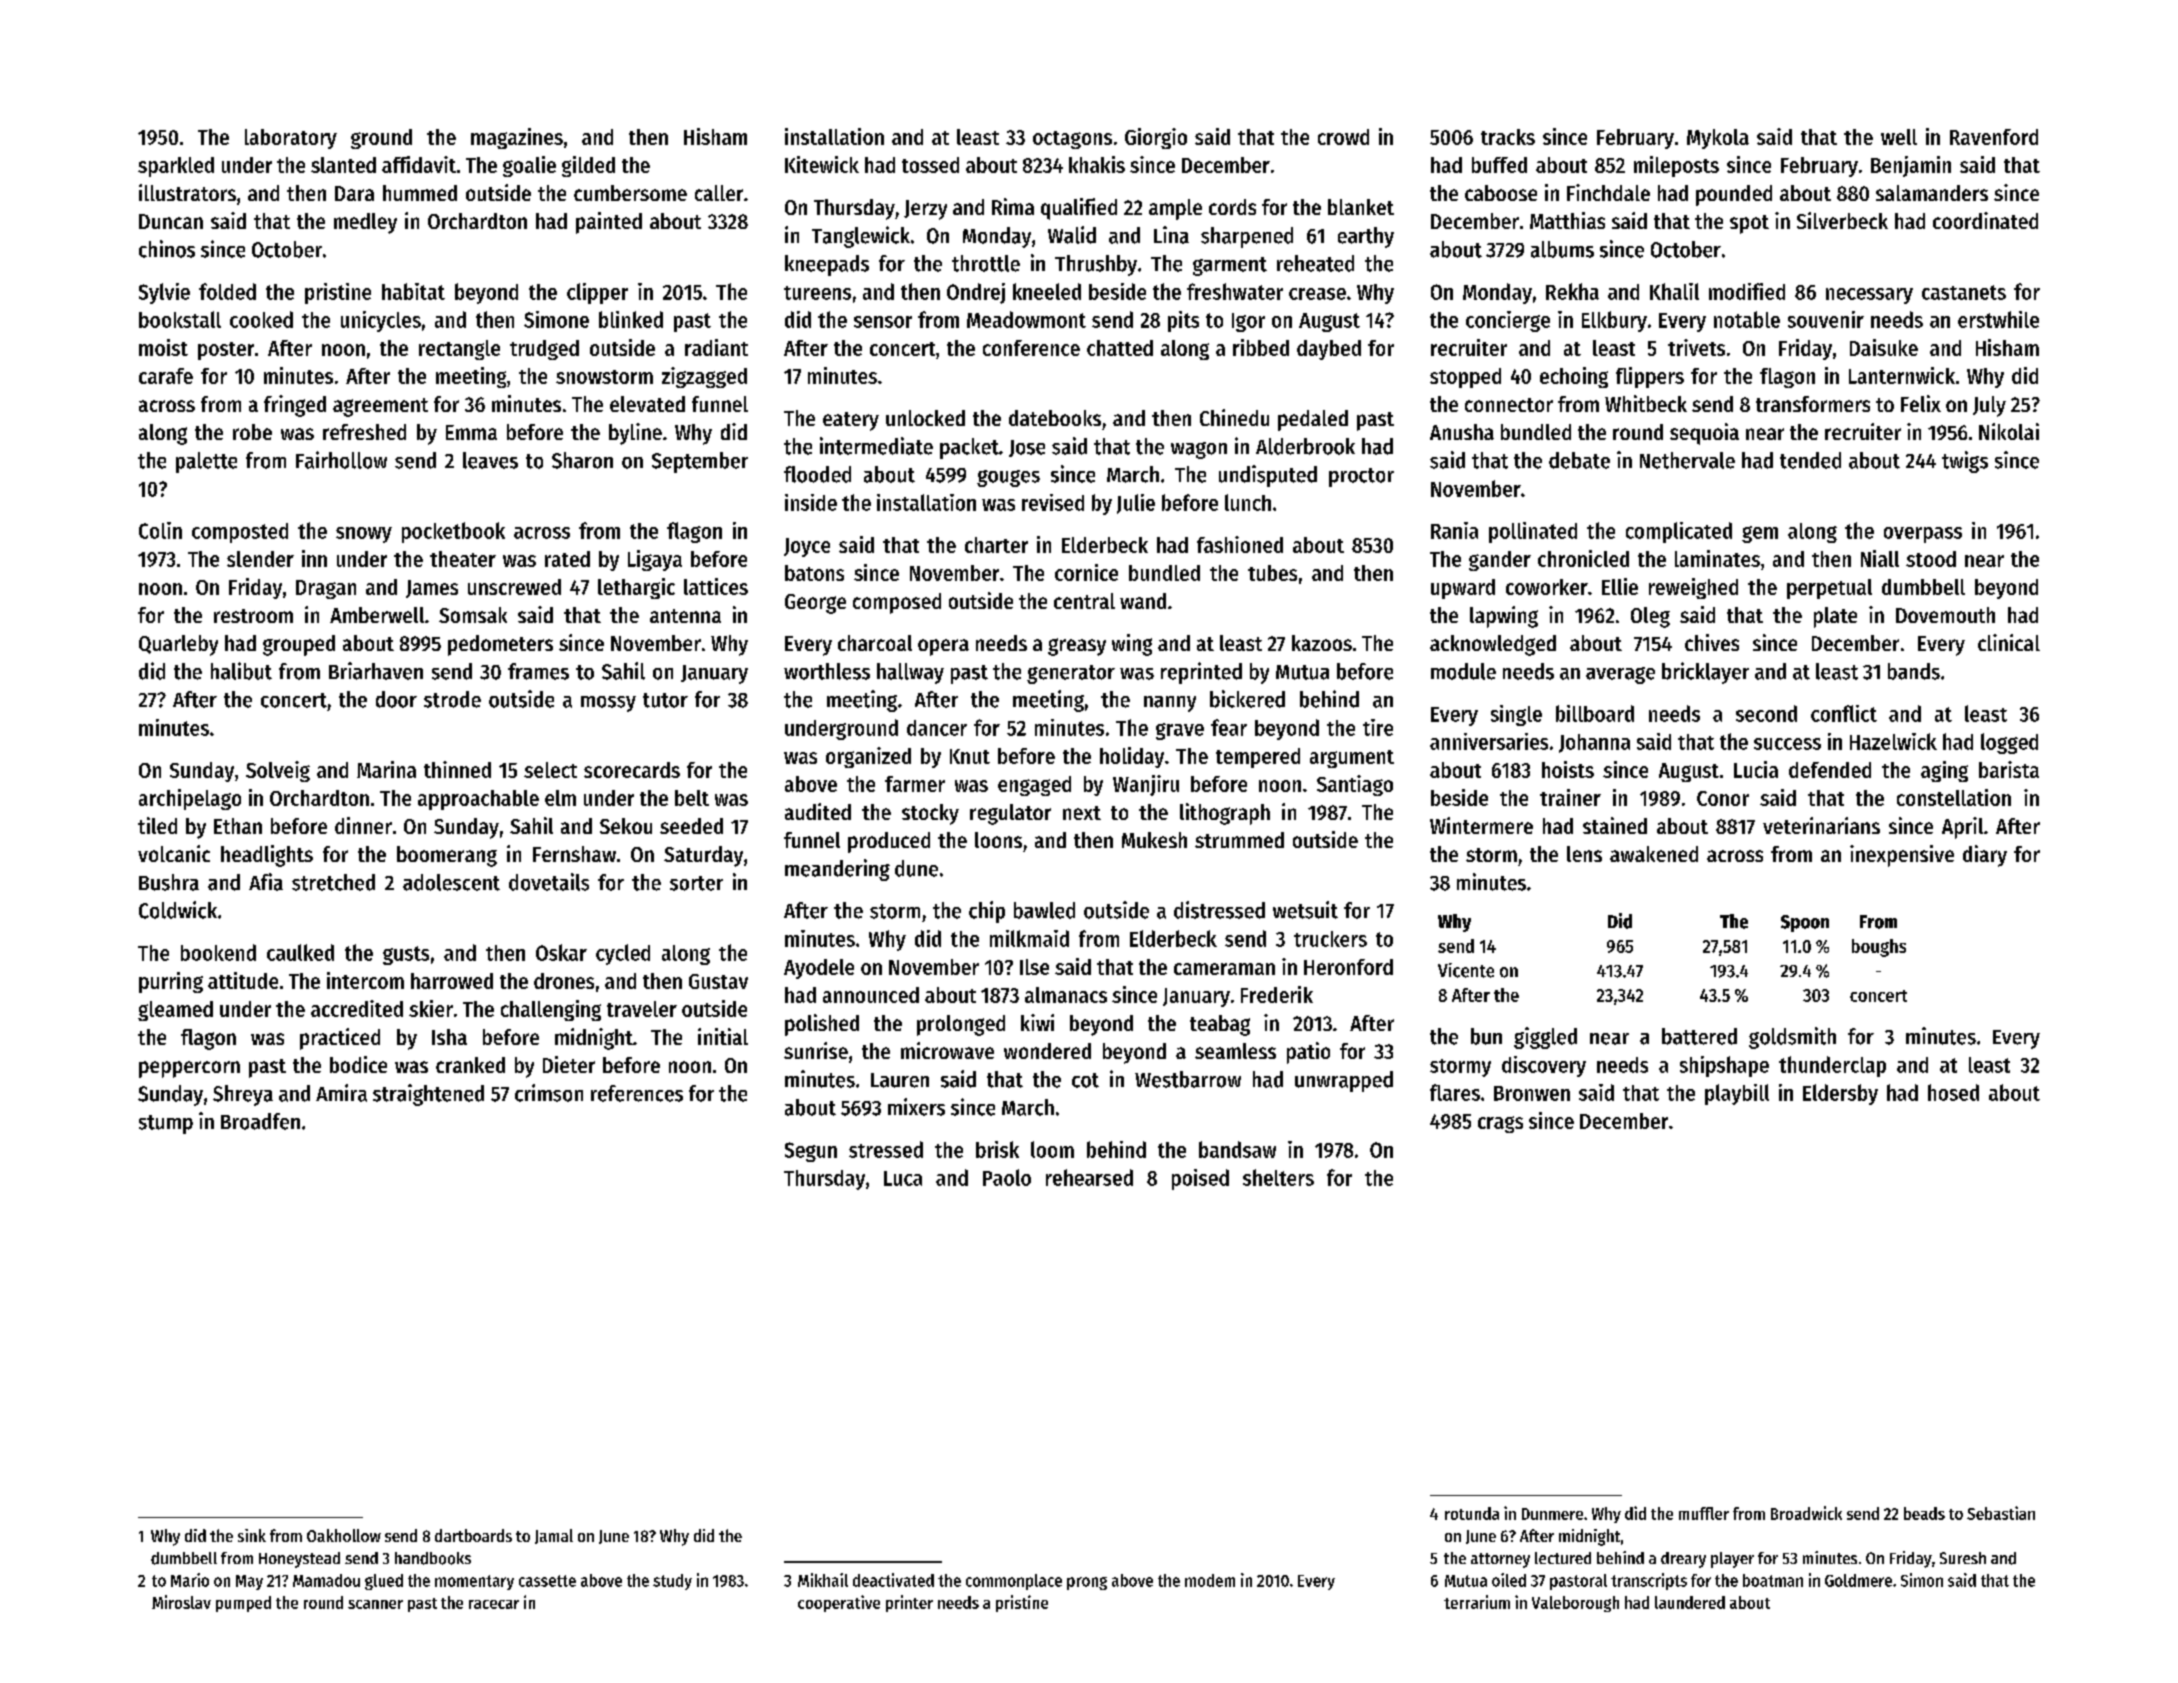 Image resolution: width=2178 pixels, height=1683 pixels. Describe the element at coordinates (1879, 948) in the screenshot. I see `boughs` at that location.
